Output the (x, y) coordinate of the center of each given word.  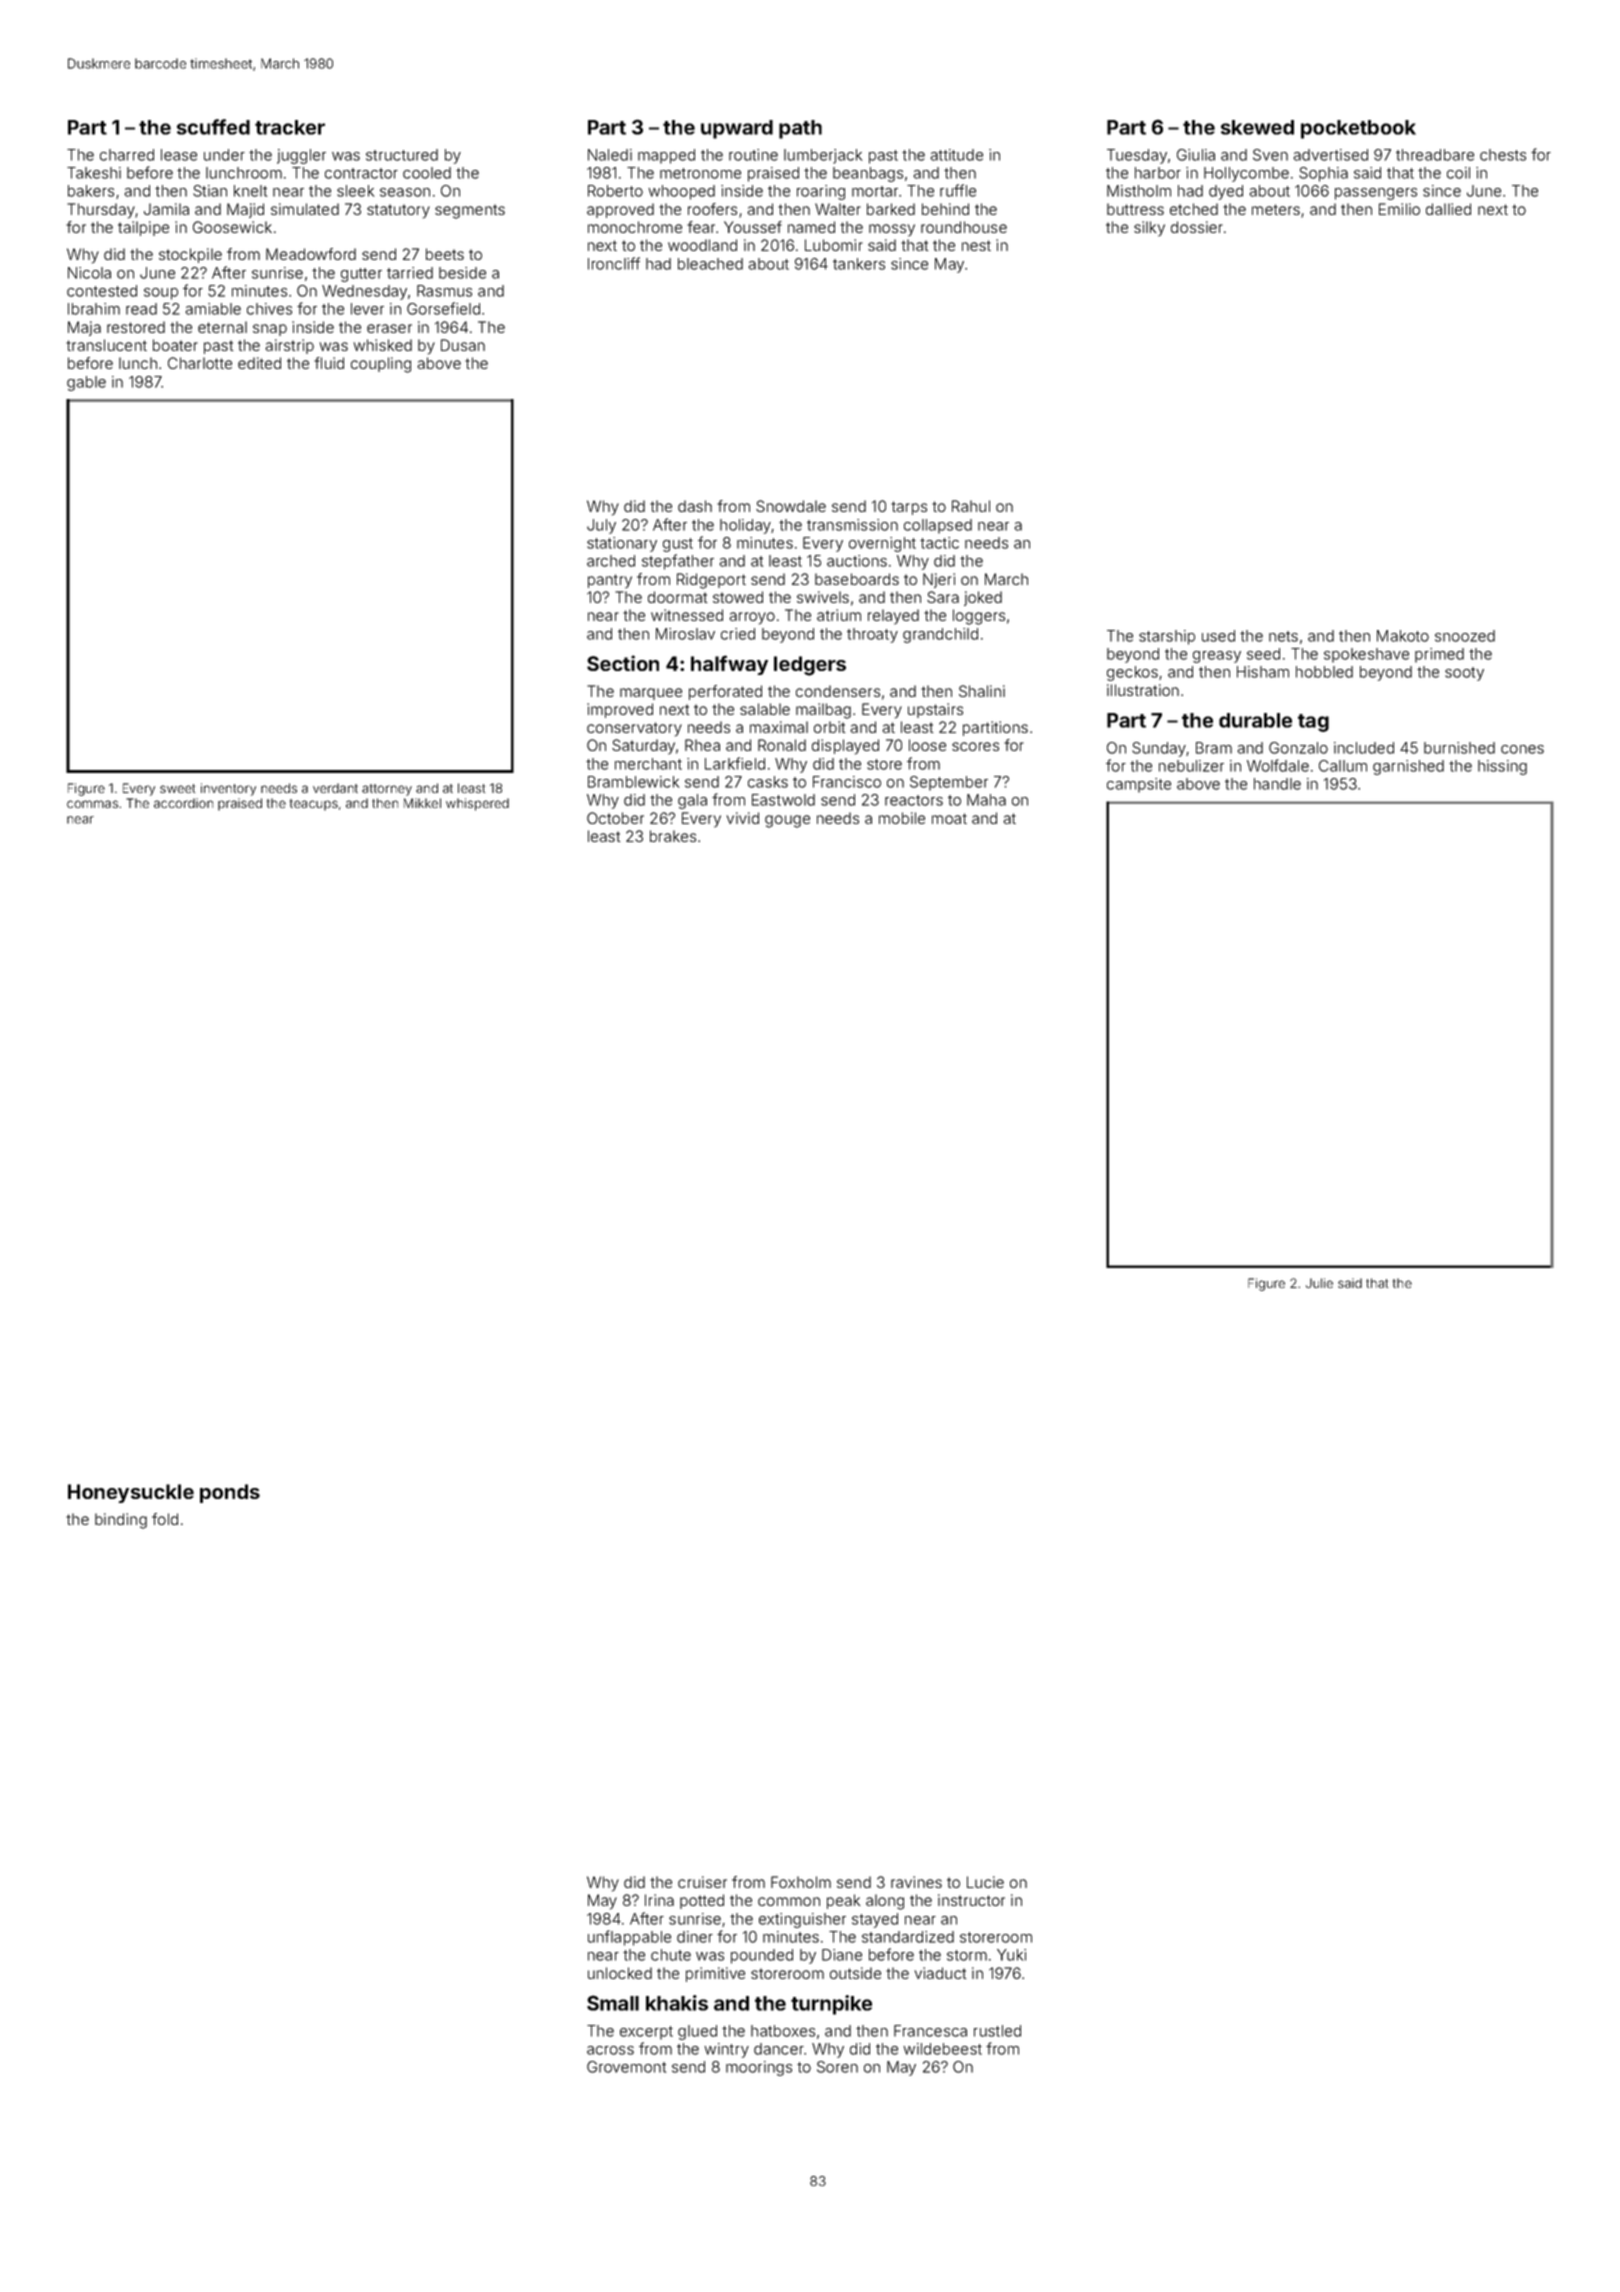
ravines (916, 1882)
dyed (1226, 192)
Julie (1319, 1283)
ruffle (958, 190)
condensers (838, 691)
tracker (290, 127)
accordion (183, 803)
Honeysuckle (131, 1493)
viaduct (940, 1973)
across (610, 2050)
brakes (673, 836)
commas (92, 804)
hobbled (1324, 672)
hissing (1502, 767)
